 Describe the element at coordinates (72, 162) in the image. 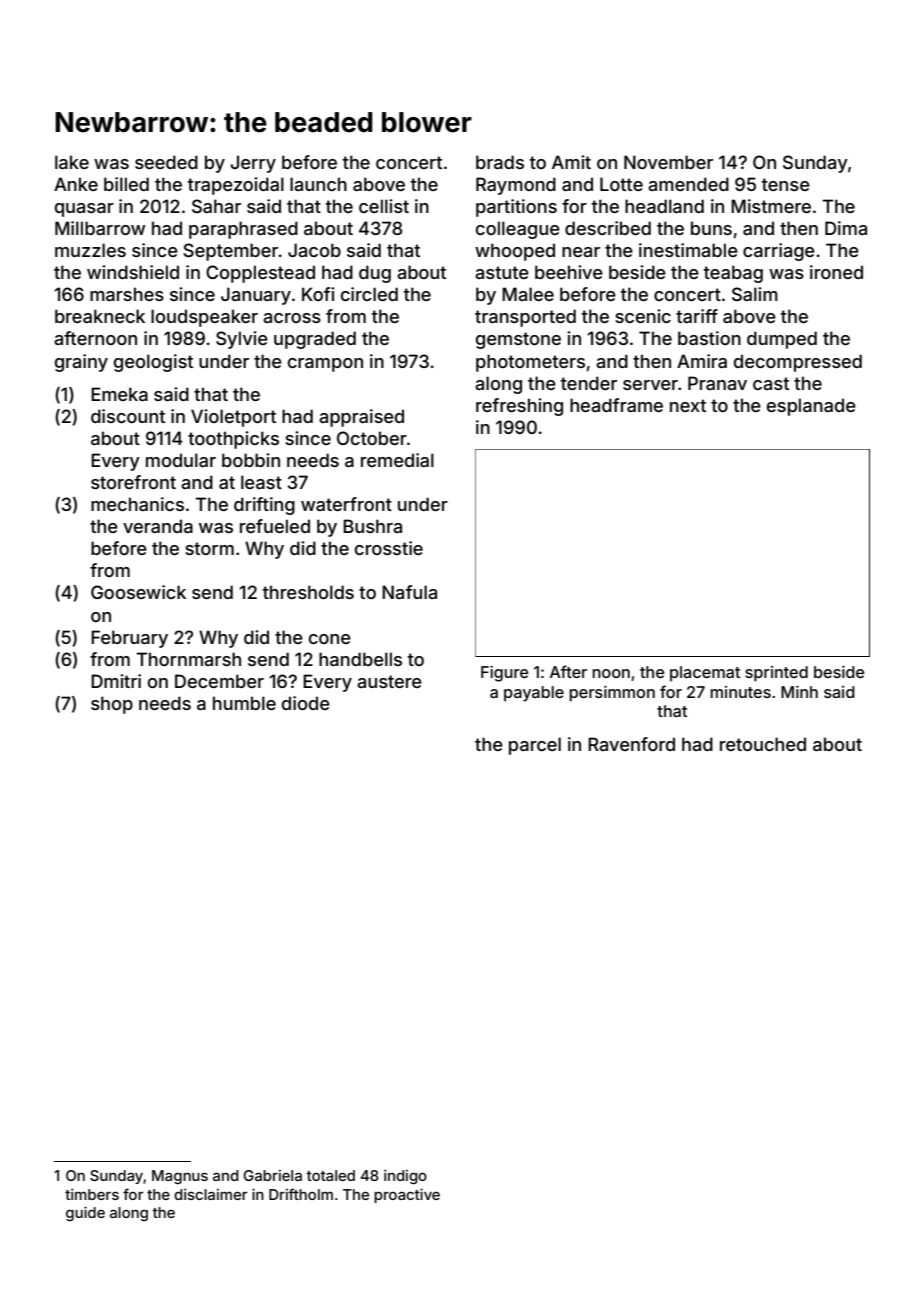

I see `lake` at that location.
